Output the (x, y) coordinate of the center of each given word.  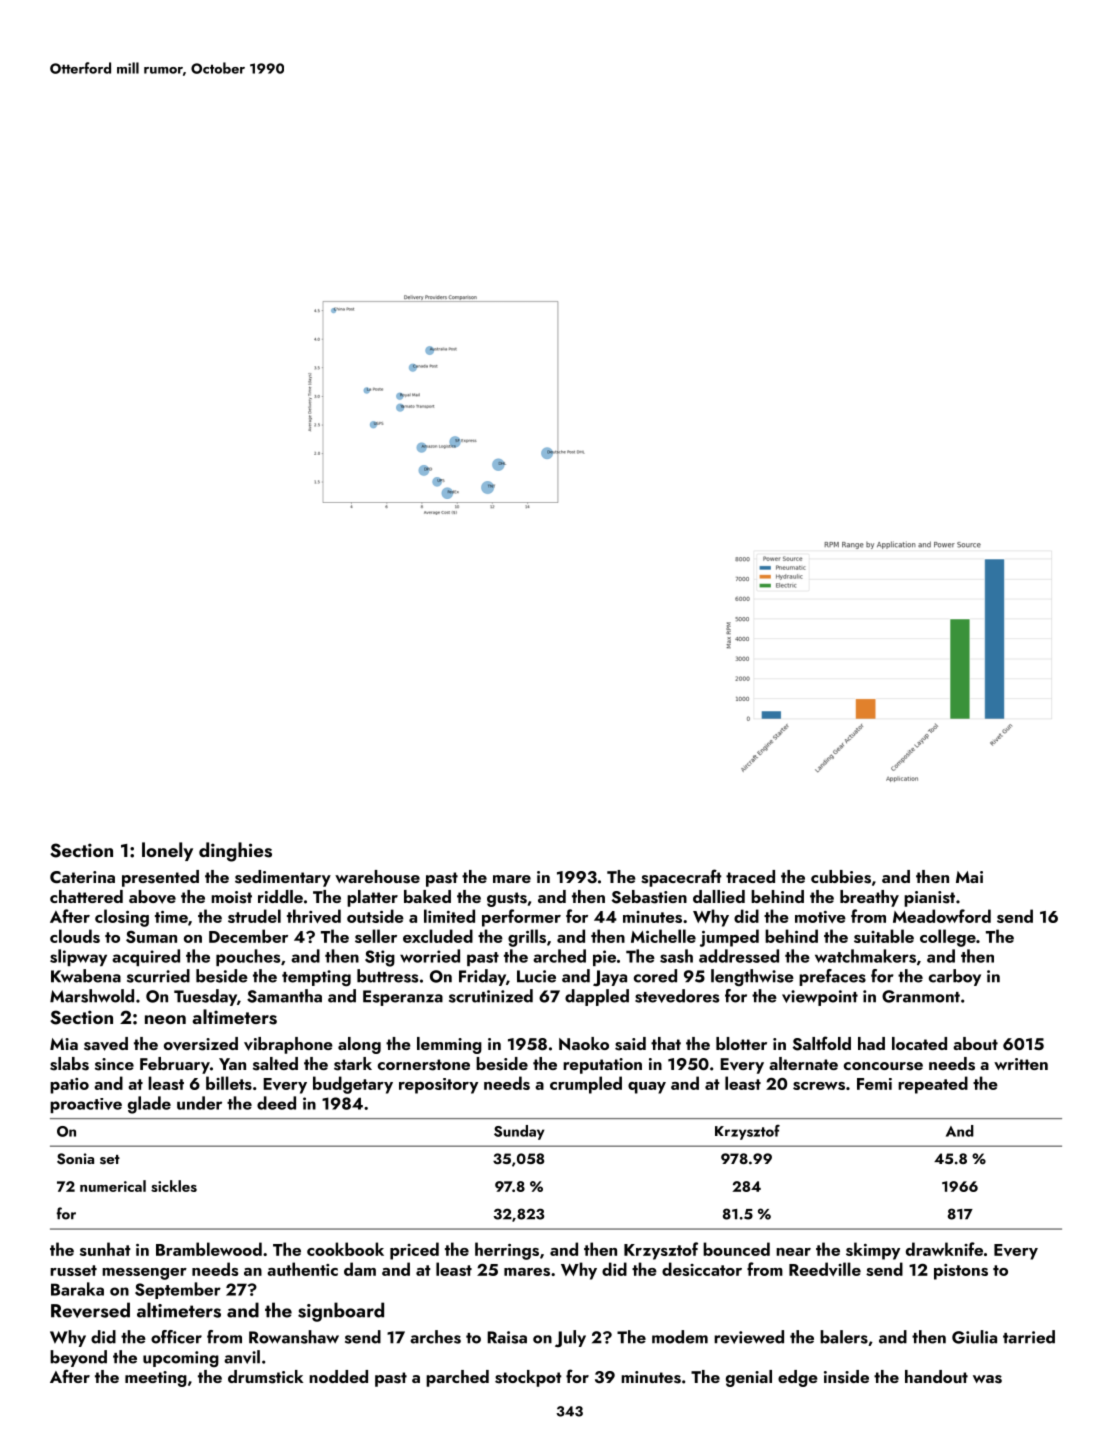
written (1021, 1064)
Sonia (75, 1159)
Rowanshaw (294, 1337)
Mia (64, 1044)
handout (936, 1376)
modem (680, 1337)
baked (427, 896)
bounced (736, 1249)
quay (647, 1088)
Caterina (82, 877)
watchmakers (865, 956)
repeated (933, 1085)
